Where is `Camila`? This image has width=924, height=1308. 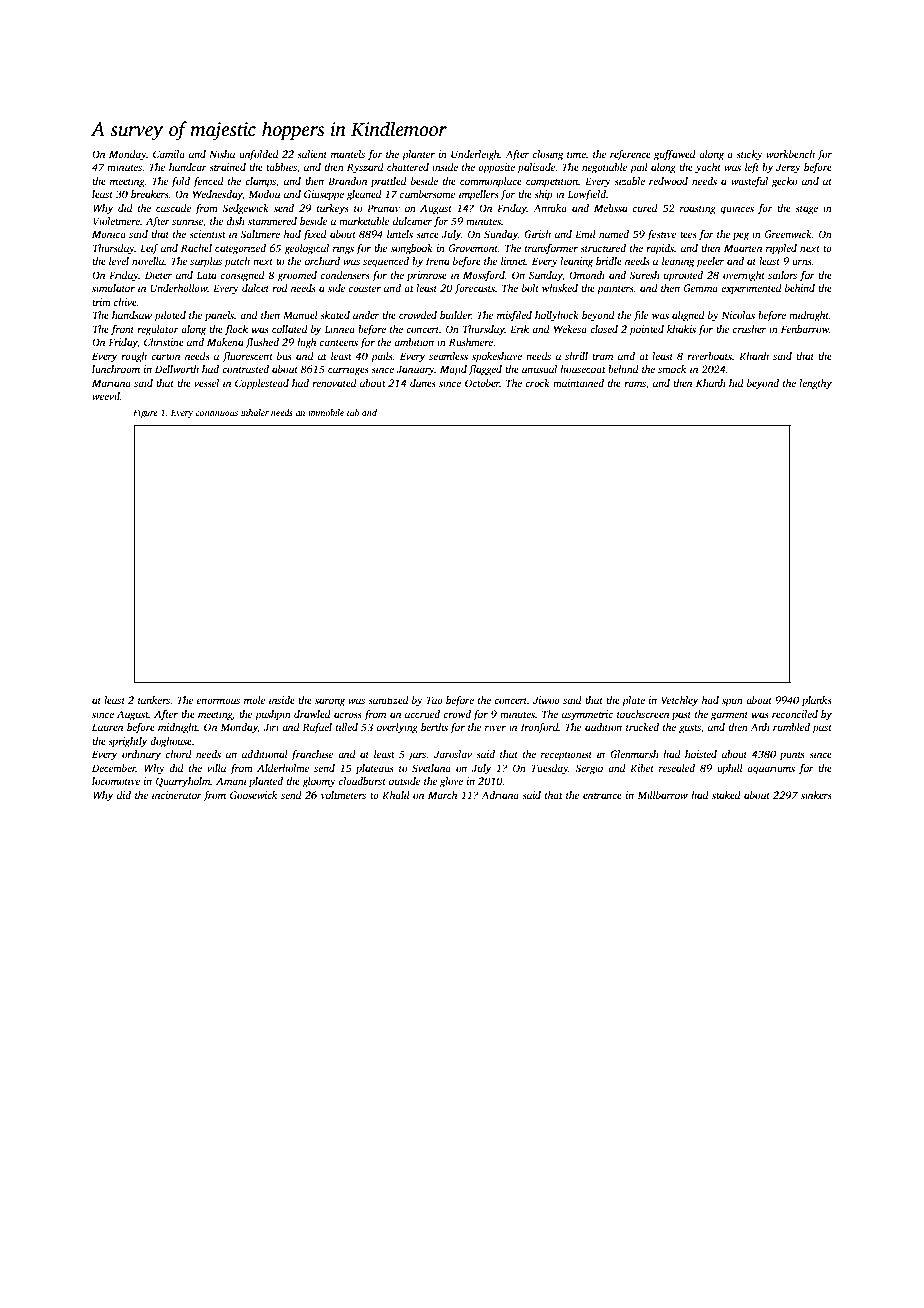
Camila is located at coordinates (169, 154).
